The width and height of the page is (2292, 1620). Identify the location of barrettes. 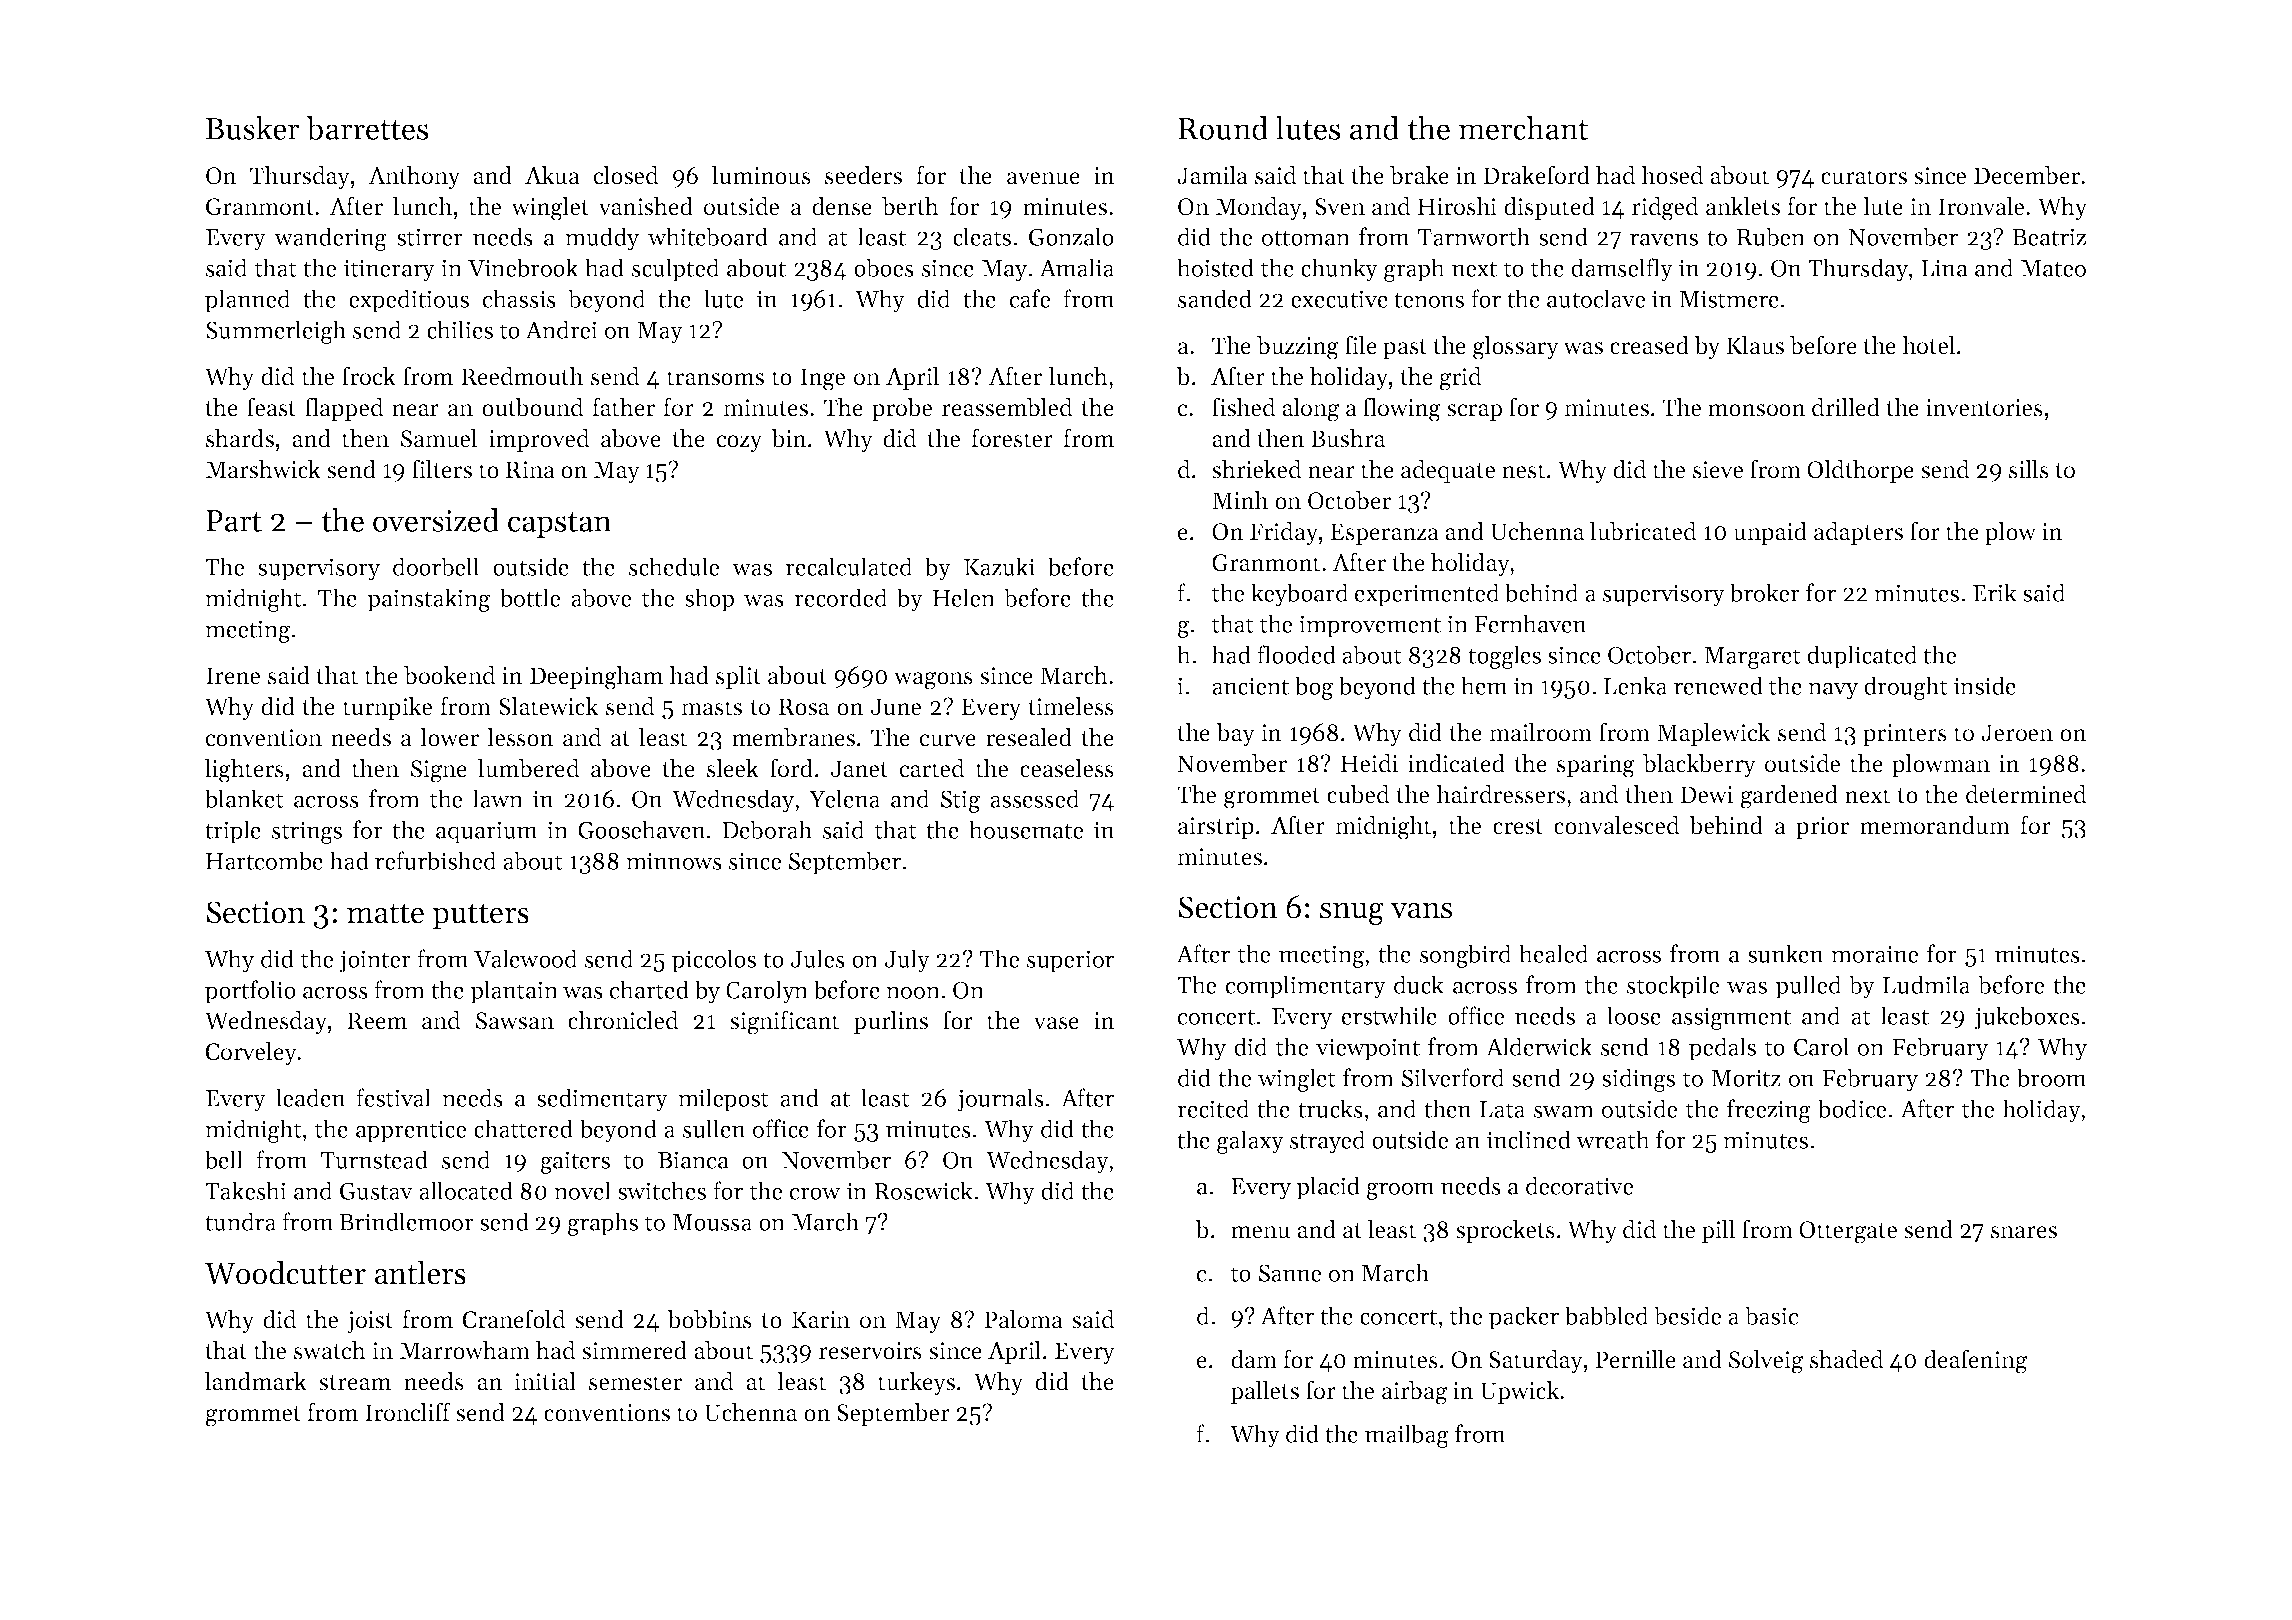
(367, 128).
